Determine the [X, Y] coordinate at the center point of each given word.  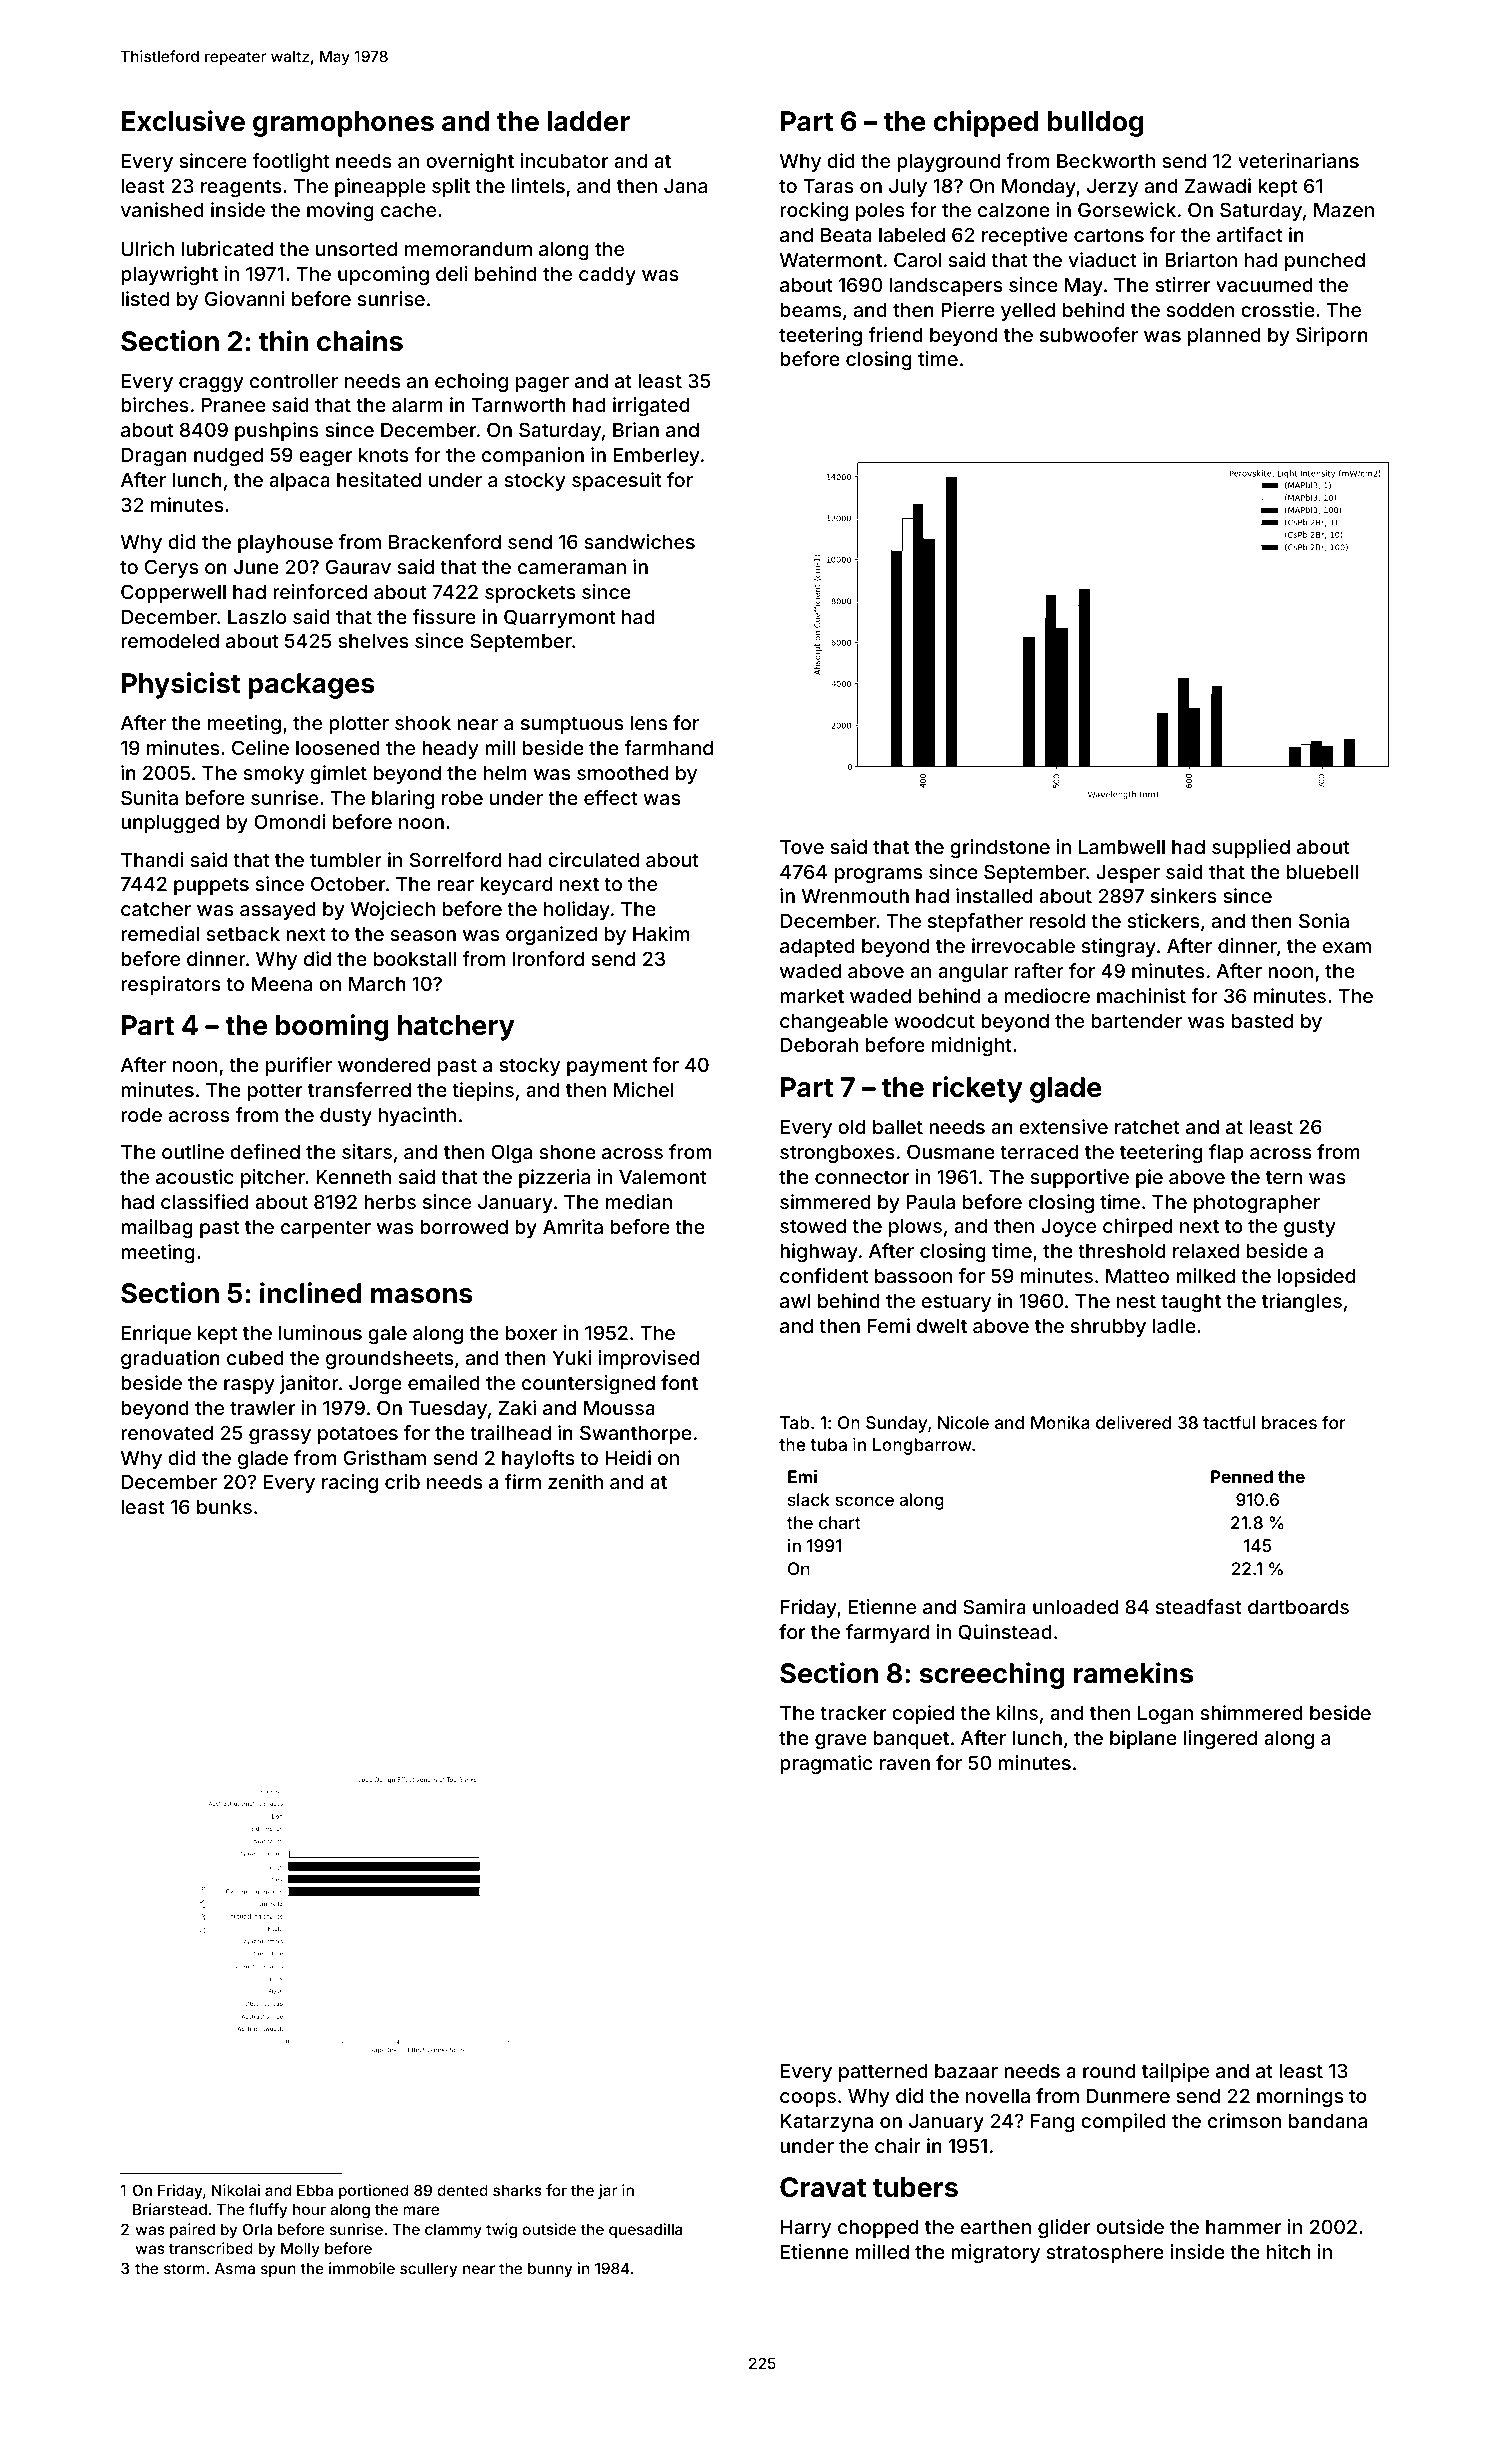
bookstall [415, 959]
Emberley [657, 457]
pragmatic [826, 1764]
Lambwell [1122, 847]
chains [360, 341]
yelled [1028, 312]
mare [421, 2210]
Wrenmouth [855, 896]
